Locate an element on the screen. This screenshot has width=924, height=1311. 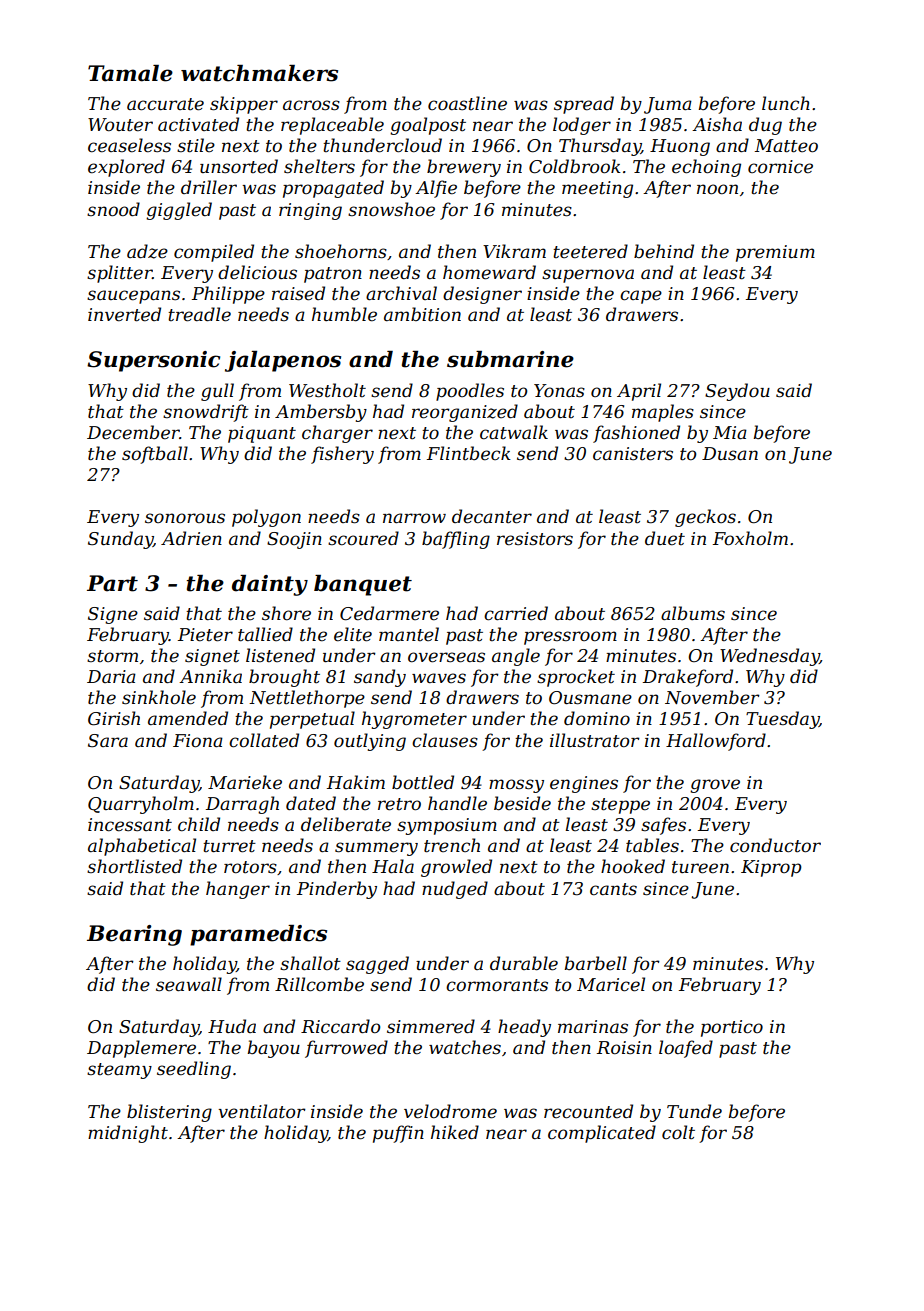
compiled is located at coordinates (214, 253).
